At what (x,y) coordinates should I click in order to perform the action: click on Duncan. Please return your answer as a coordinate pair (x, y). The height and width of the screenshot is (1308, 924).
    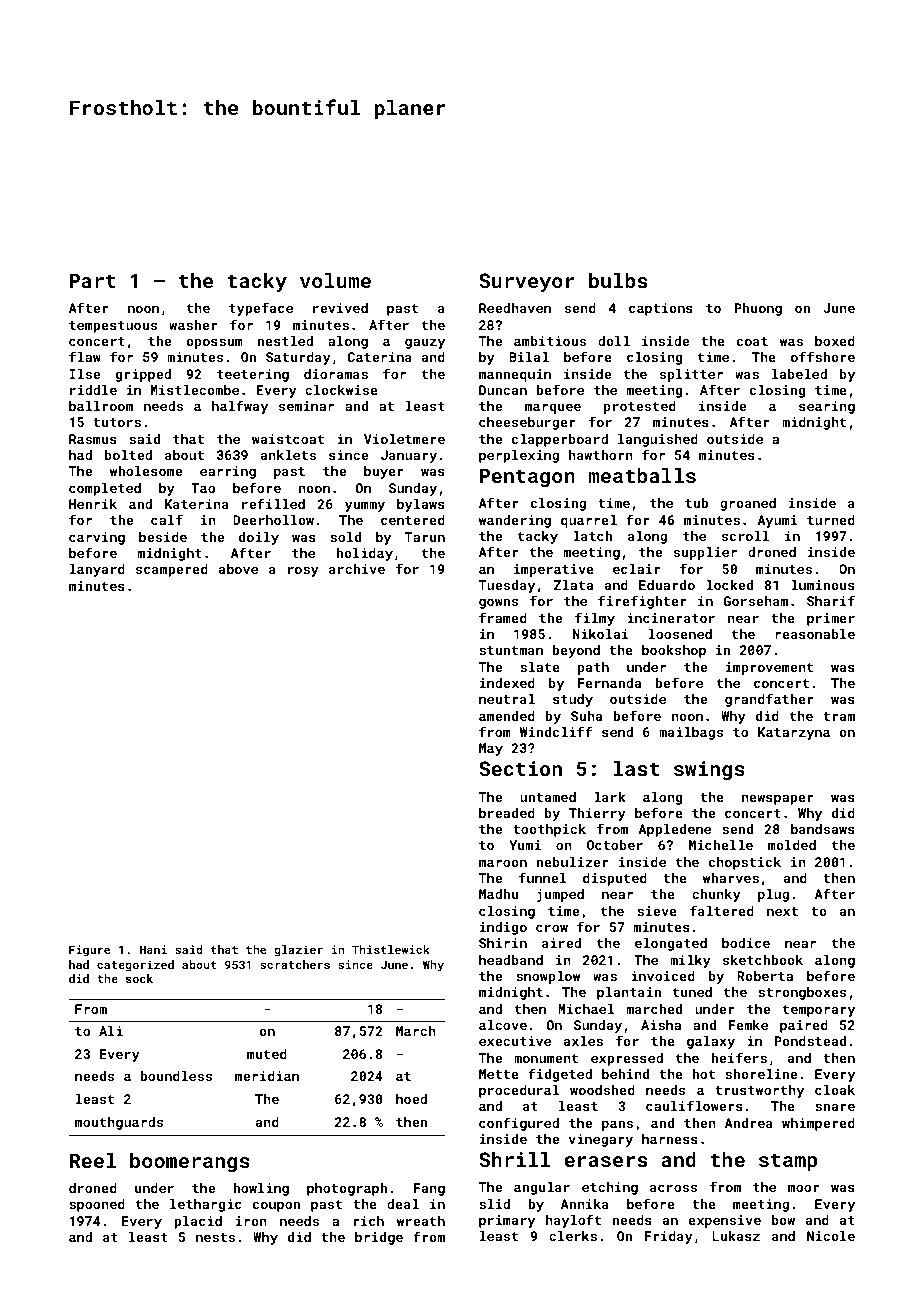
    Looking at the image, I should click on (503, 390).
